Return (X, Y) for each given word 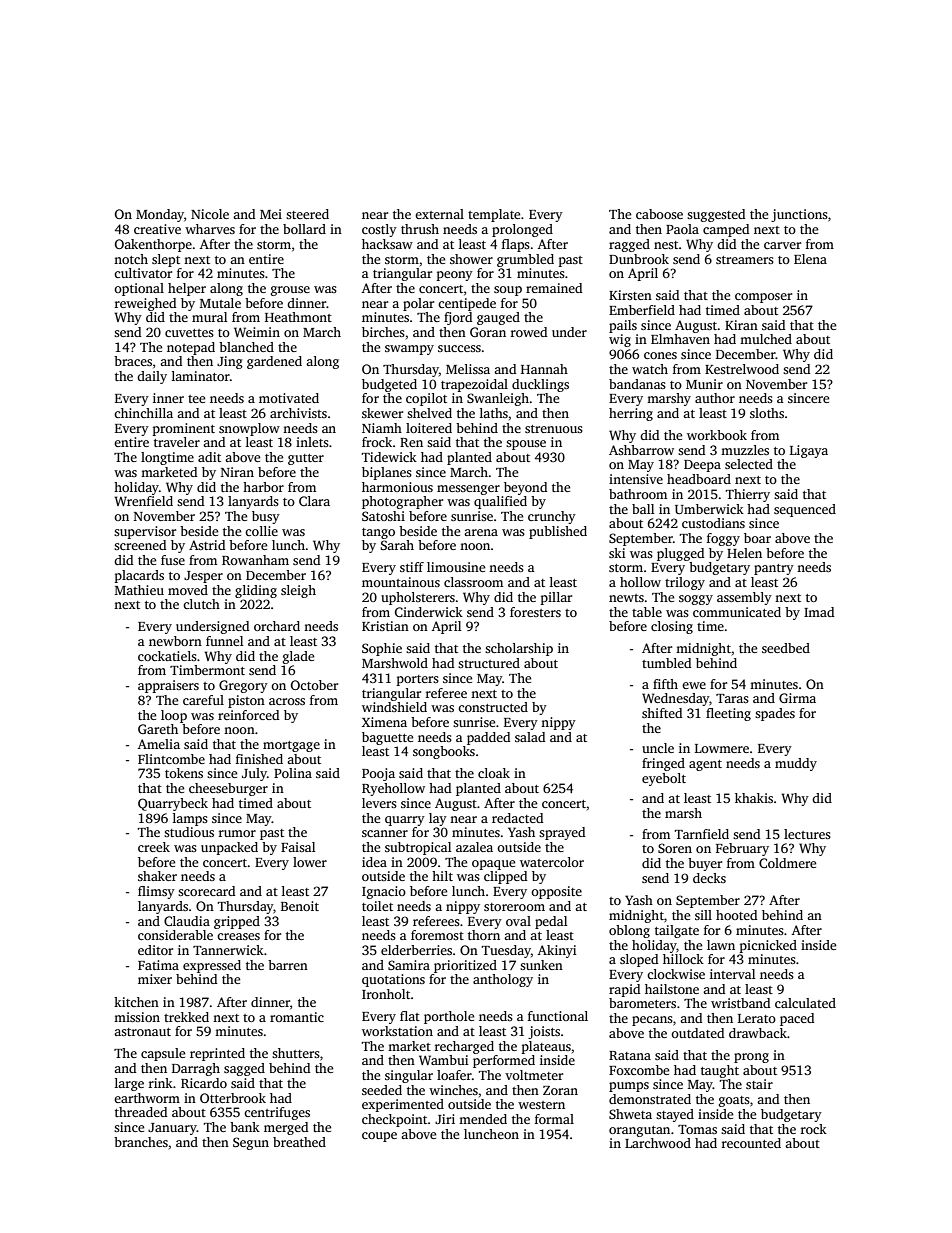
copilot (426, 399)
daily (152, 377)
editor (155, 950)
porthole (449, 1017)
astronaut (142, 1032)
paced (797, 1019)
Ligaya (809, 451)
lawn (721, 945)
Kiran (741, 325)
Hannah (544, 369)
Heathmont (298, 317)
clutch (201, 604)
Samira (409, 965)
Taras (732, 698)
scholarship (519, 649)
